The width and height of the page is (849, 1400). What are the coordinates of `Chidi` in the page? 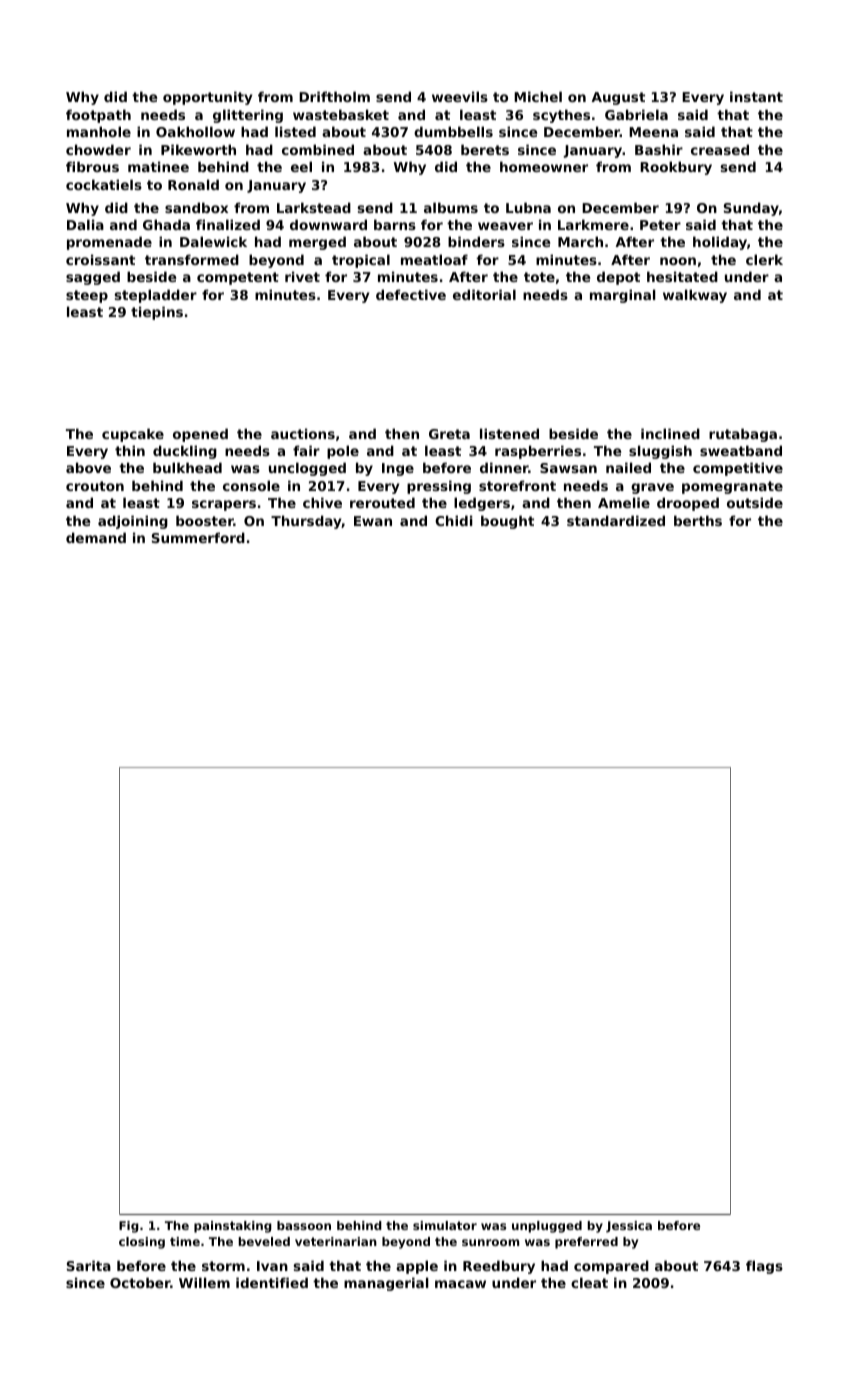 It's located at (454, 520).
